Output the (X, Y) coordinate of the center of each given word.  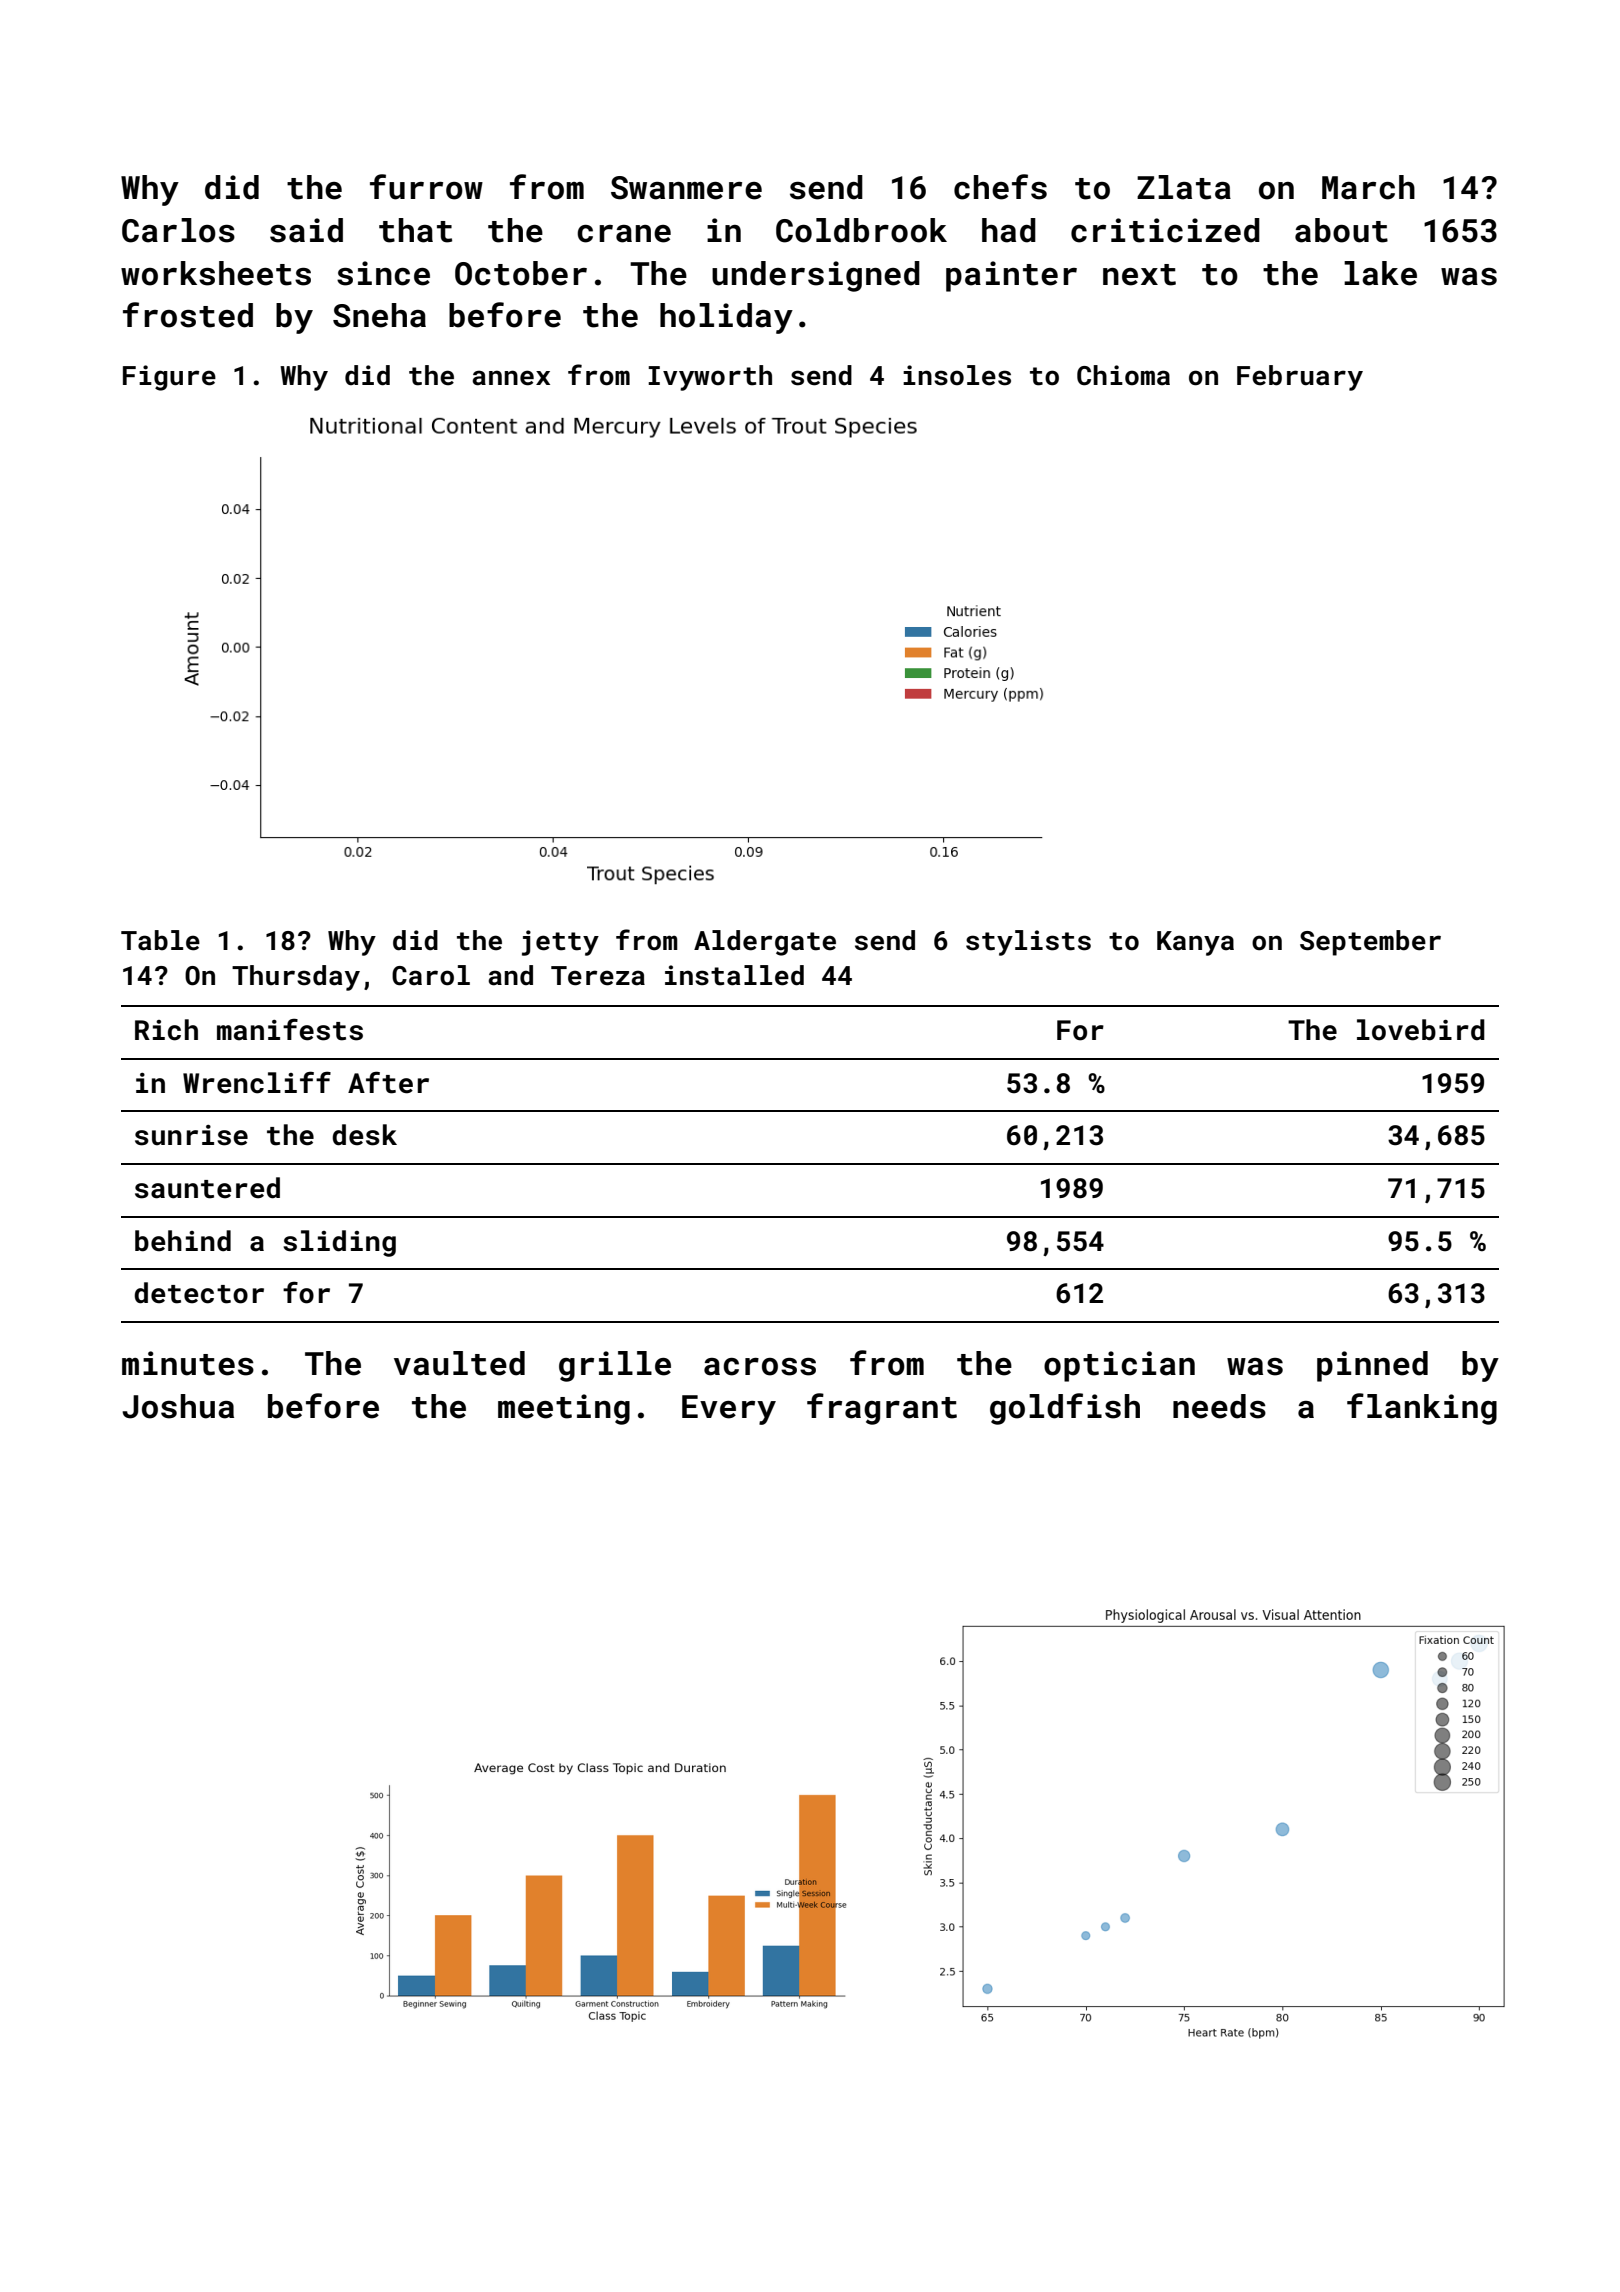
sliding (339, 1243)
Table (160, 940)
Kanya (1195, 943)
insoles (957, 375)
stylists (1028, 943)
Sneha (379, 315)
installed (734, 975)
